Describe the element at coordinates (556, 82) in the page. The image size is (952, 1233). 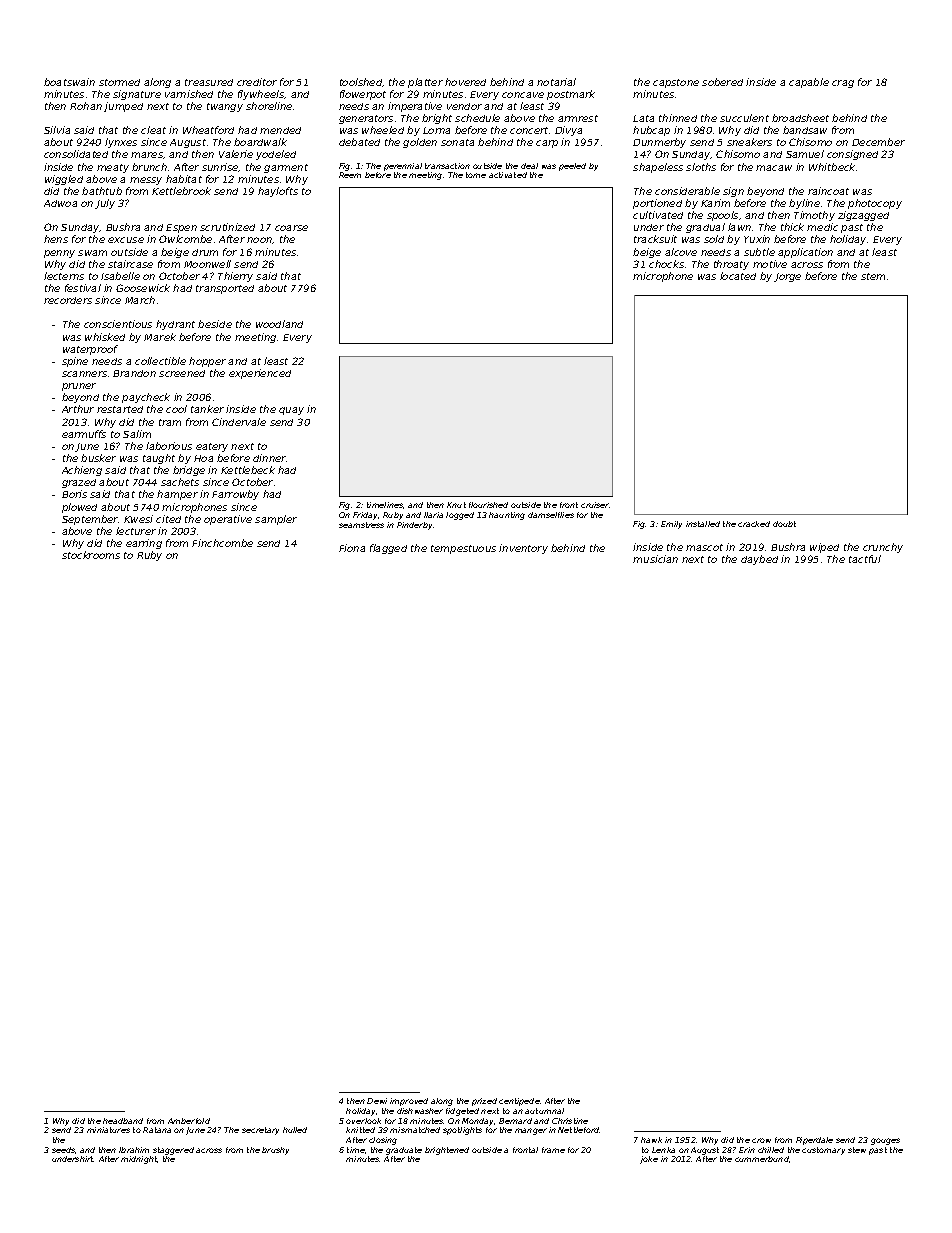
I see `notarial` at that location.
